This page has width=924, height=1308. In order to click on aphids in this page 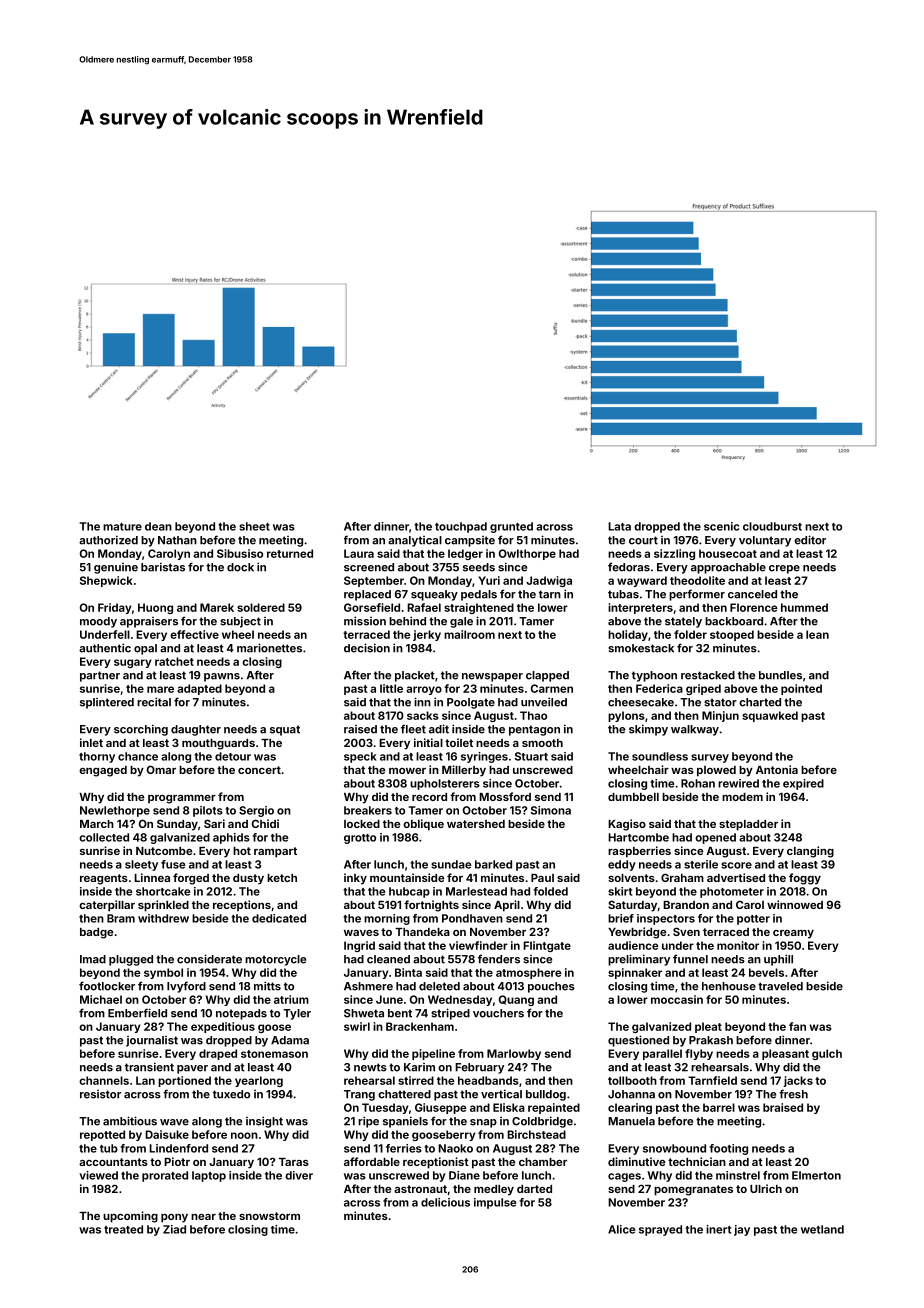, I will do `click(231, 838)`.
